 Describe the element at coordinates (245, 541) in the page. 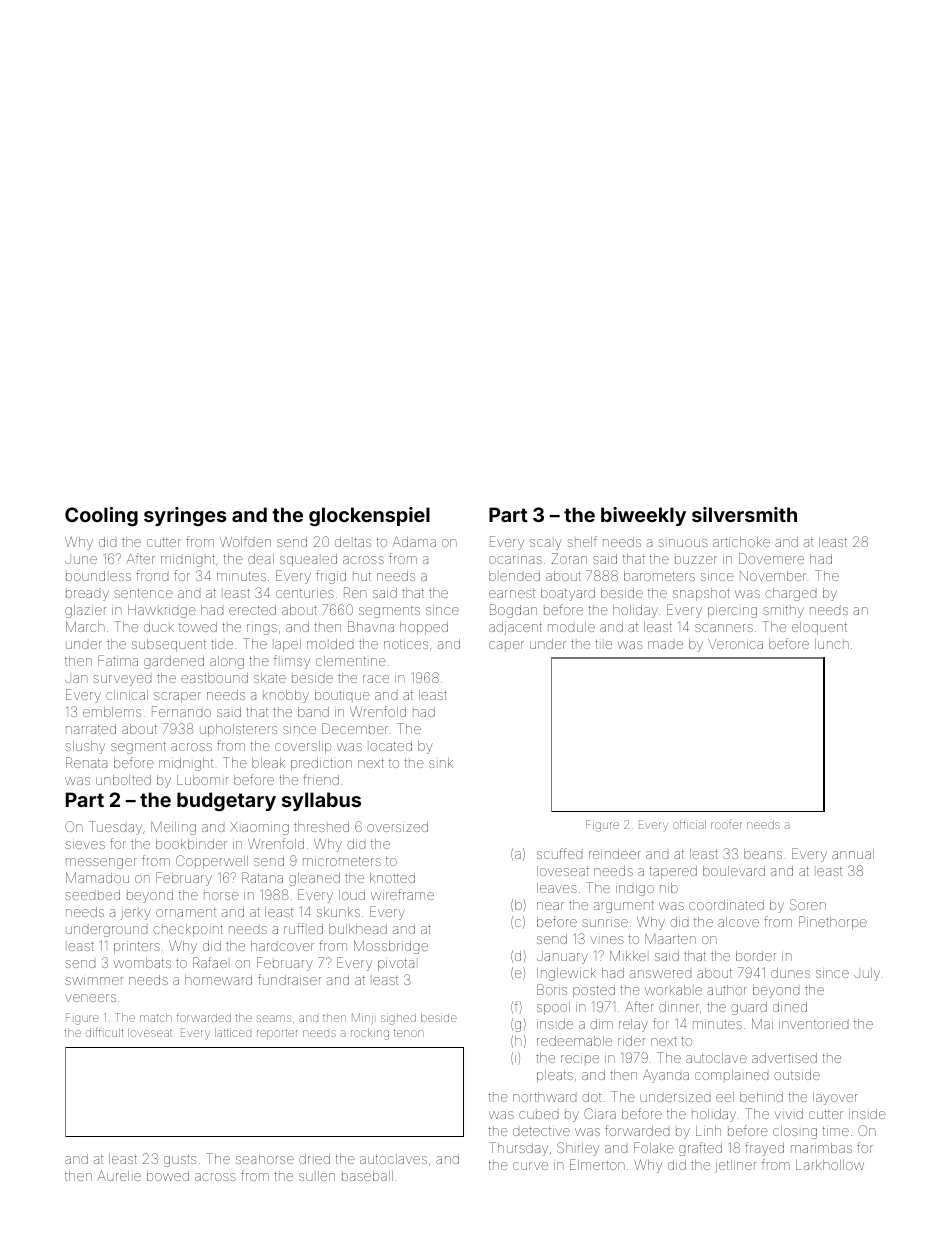

I see `Wolfden` at that location.
